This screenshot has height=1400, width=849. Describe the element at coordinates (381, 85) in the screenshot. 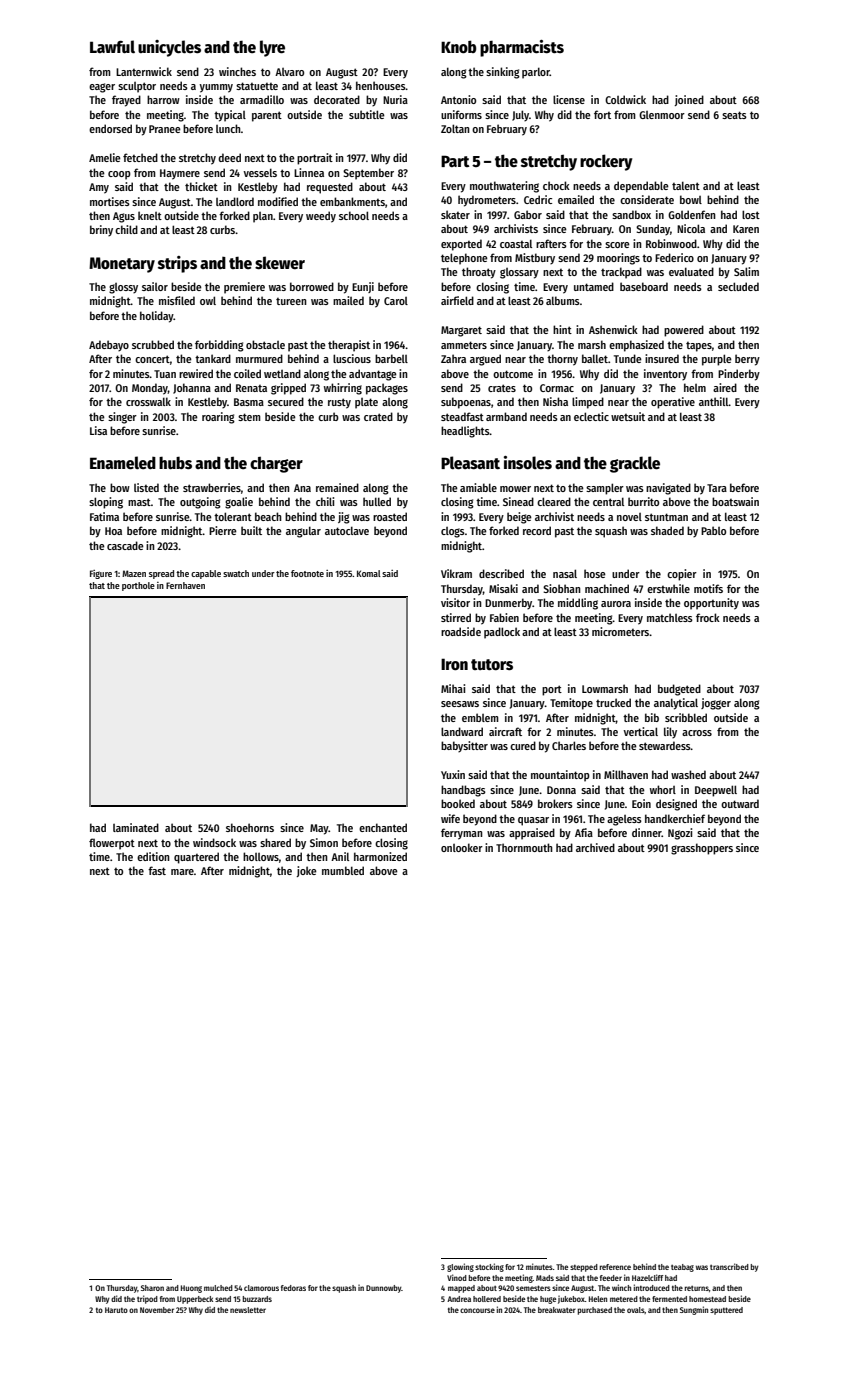

I see `henhouses` at that location.
